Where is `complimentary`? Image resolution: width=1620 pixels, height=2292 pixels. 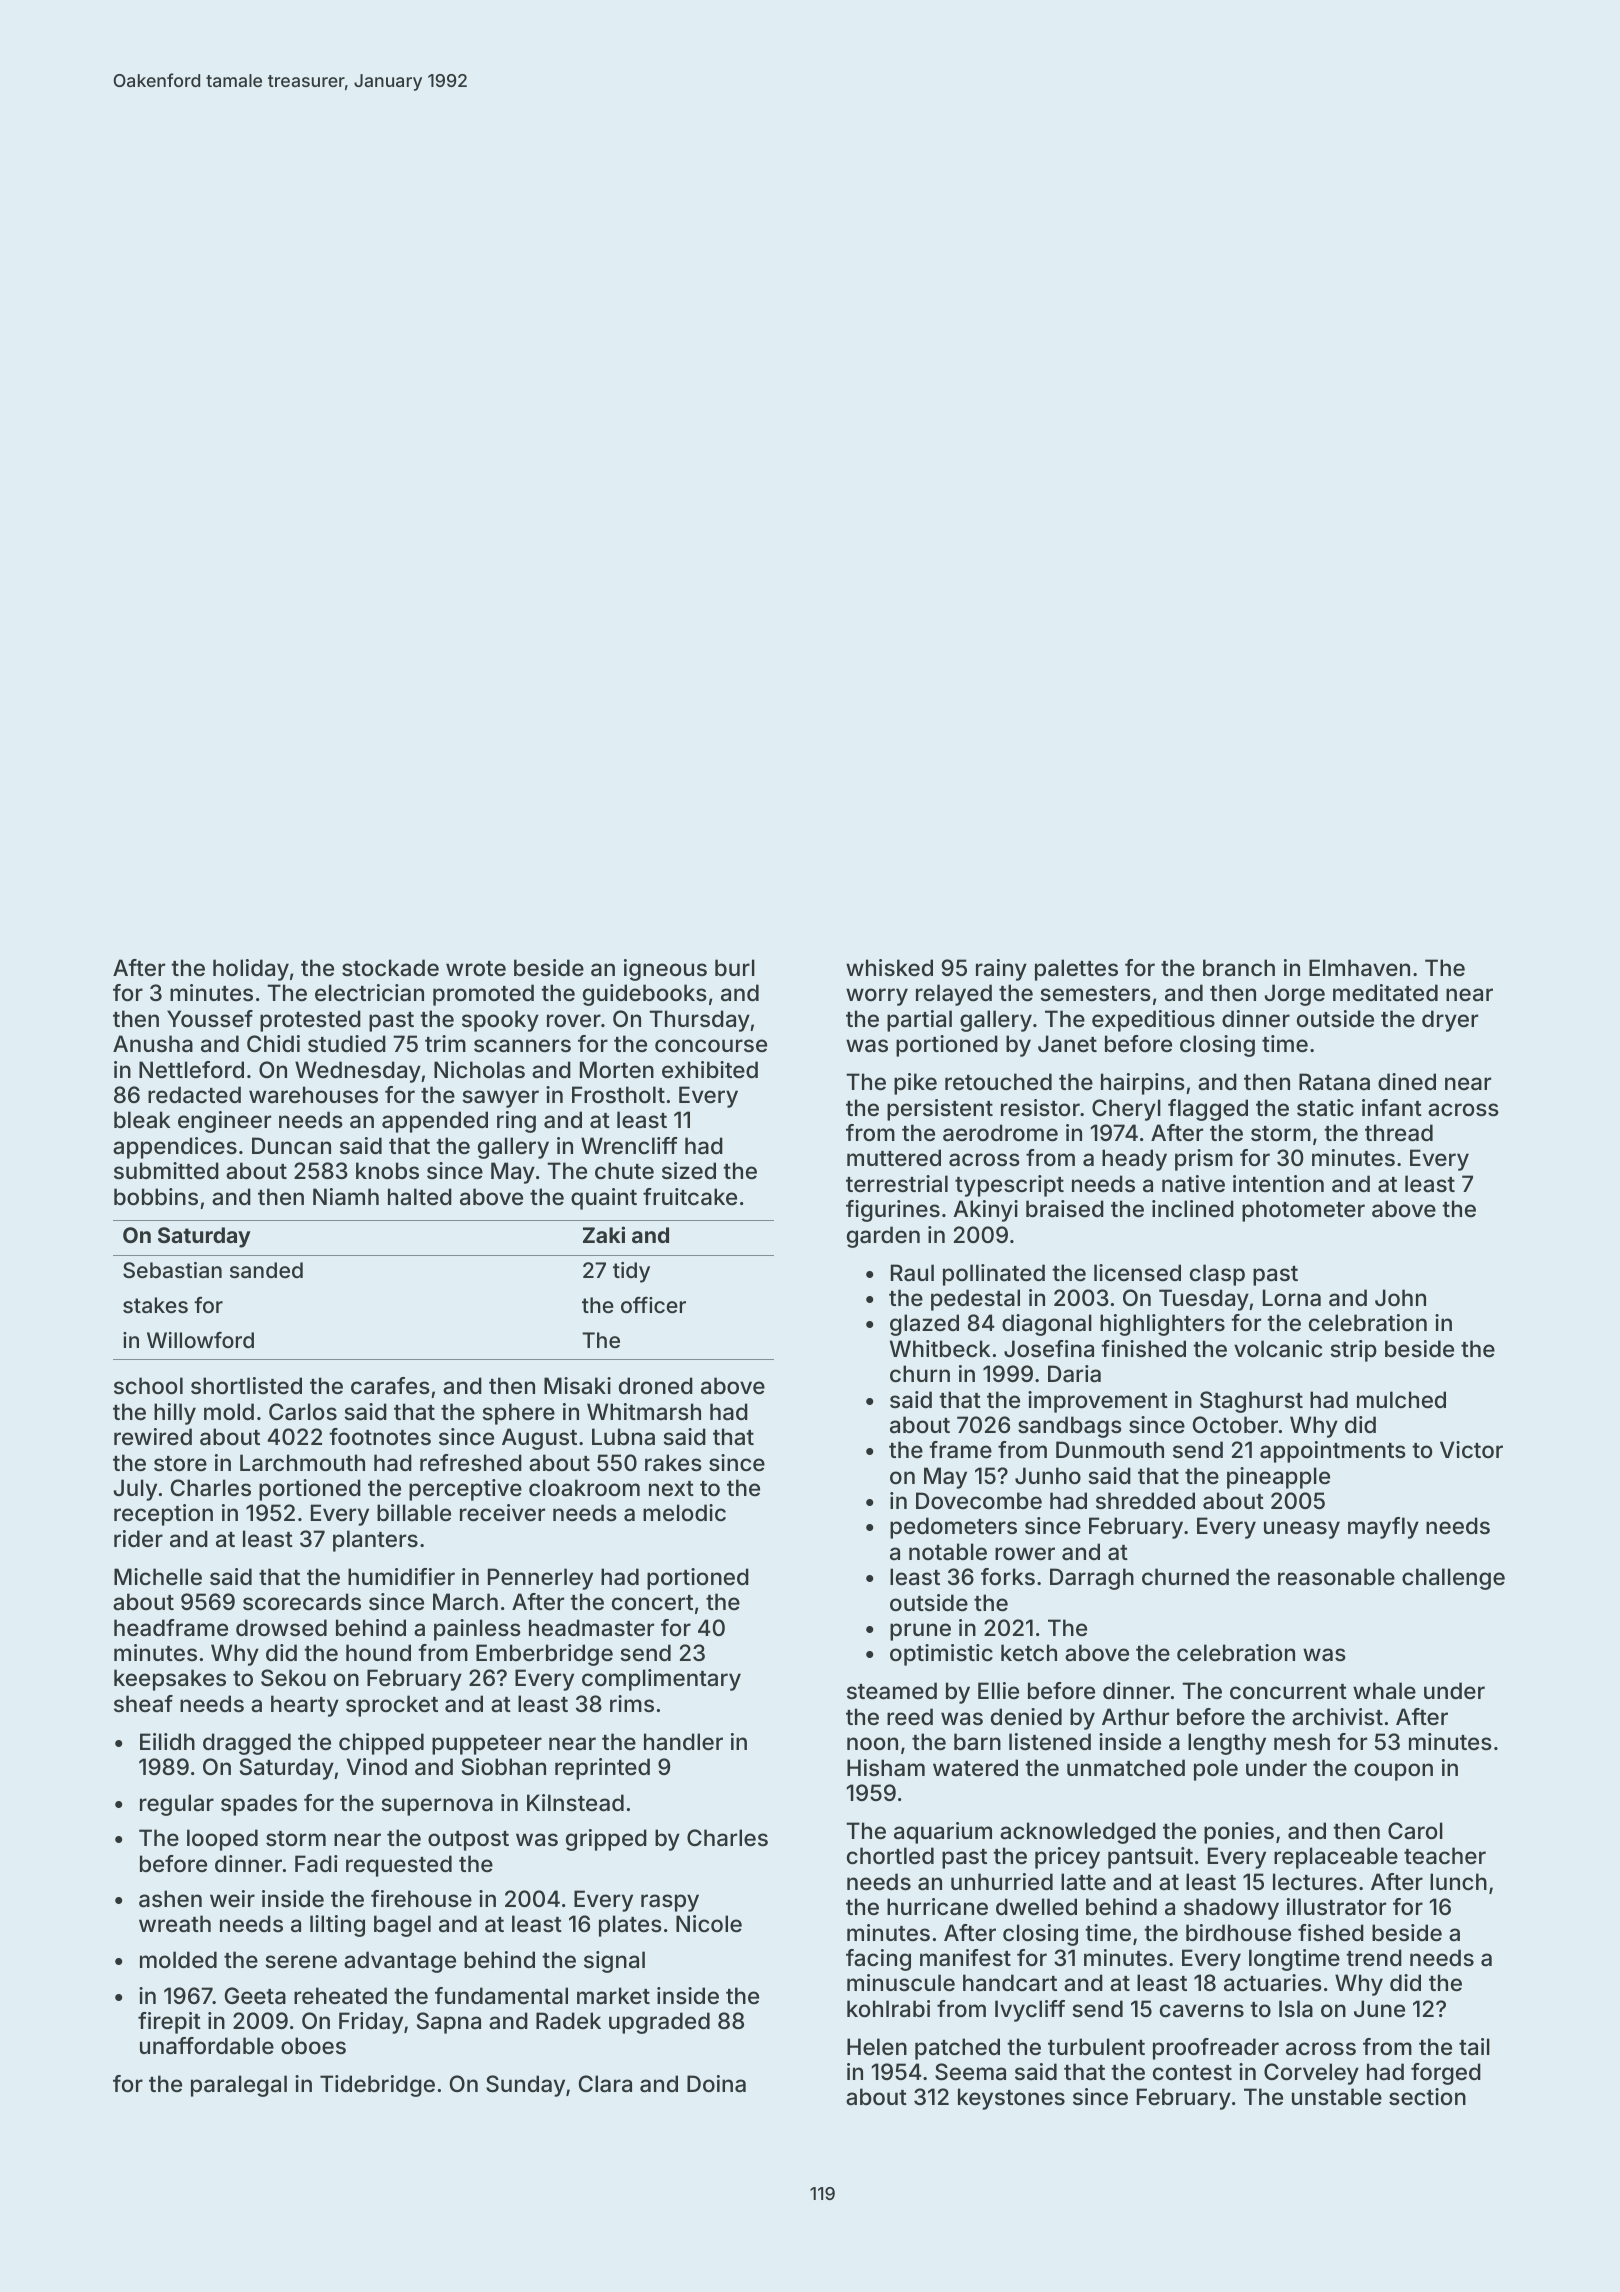
complimentary is located at coordinates (661, 1680).
